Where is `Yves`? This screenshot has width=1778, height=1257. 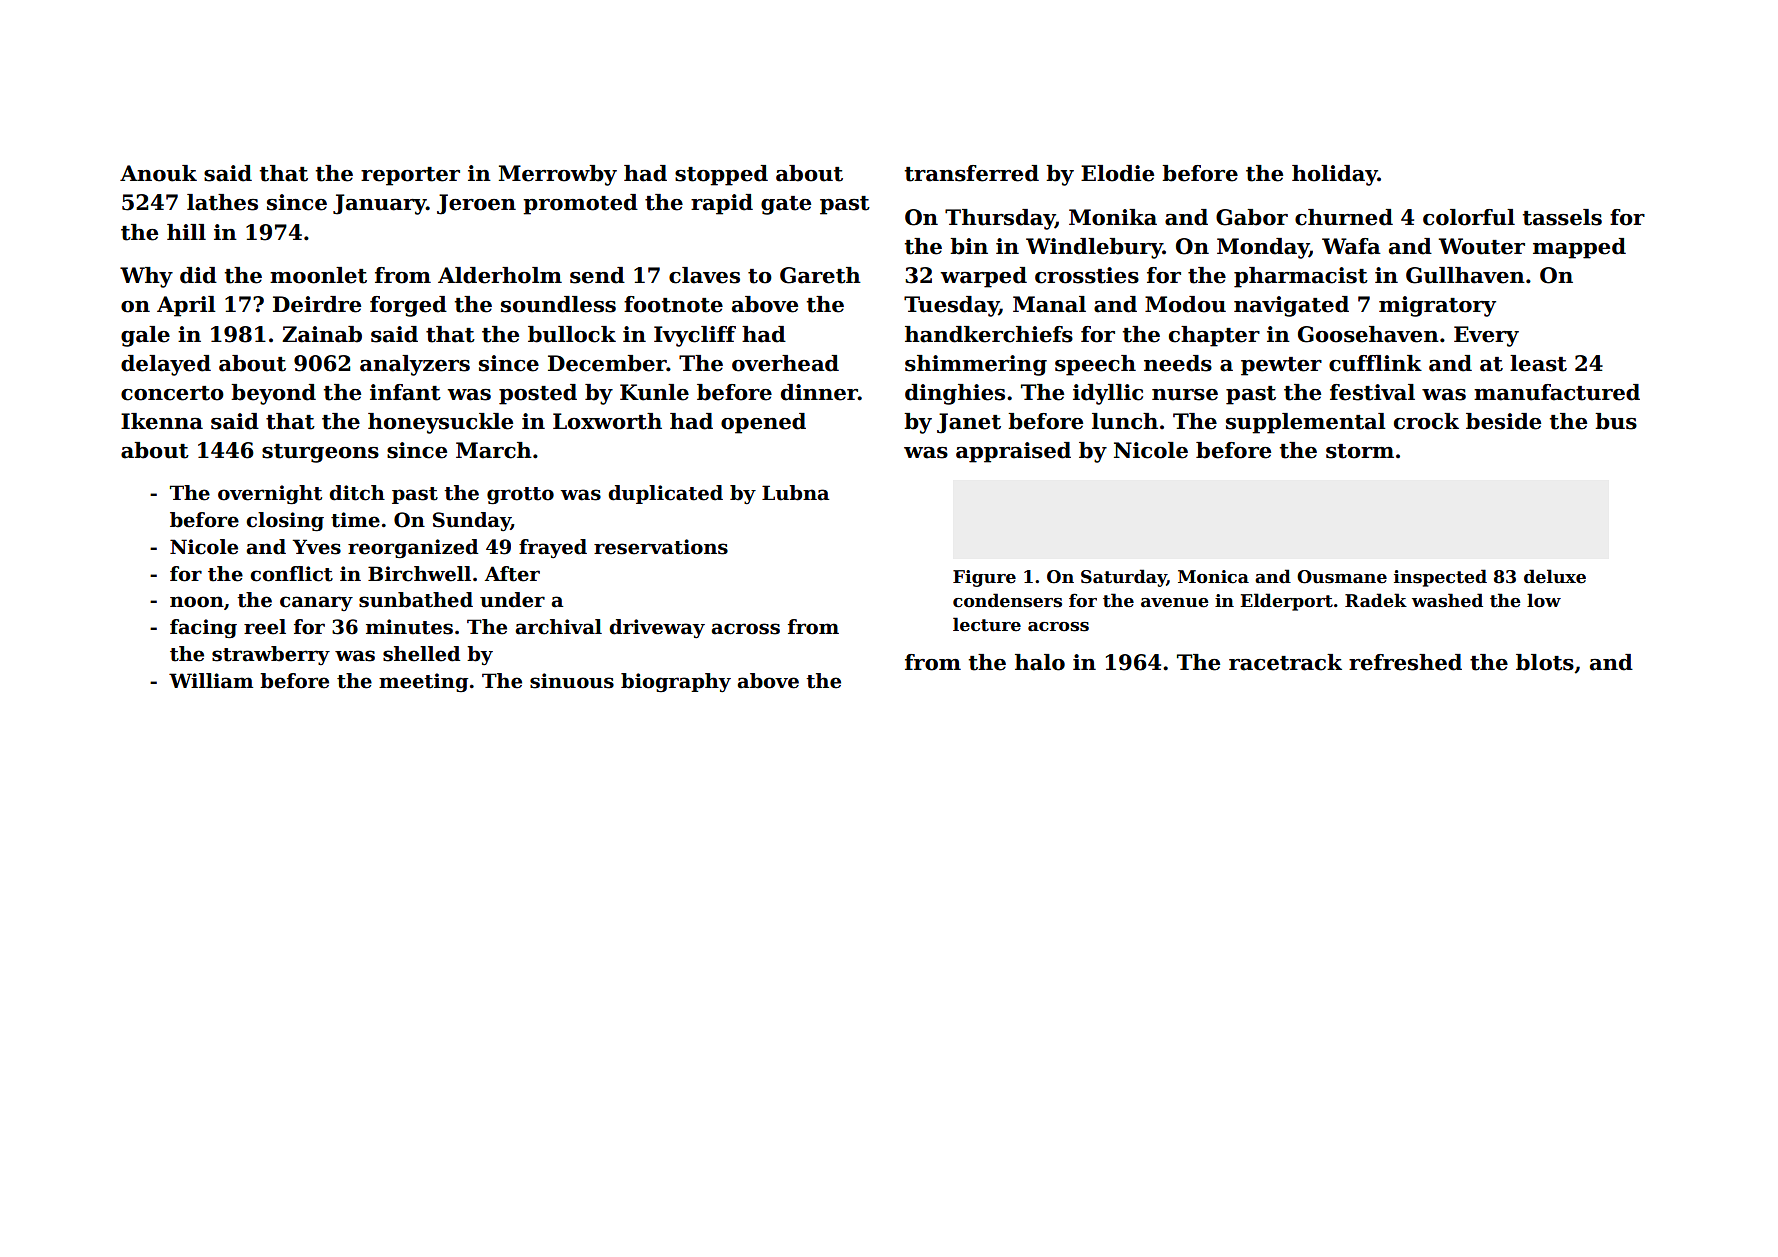 Yves is located at coordinates (317, 547).
